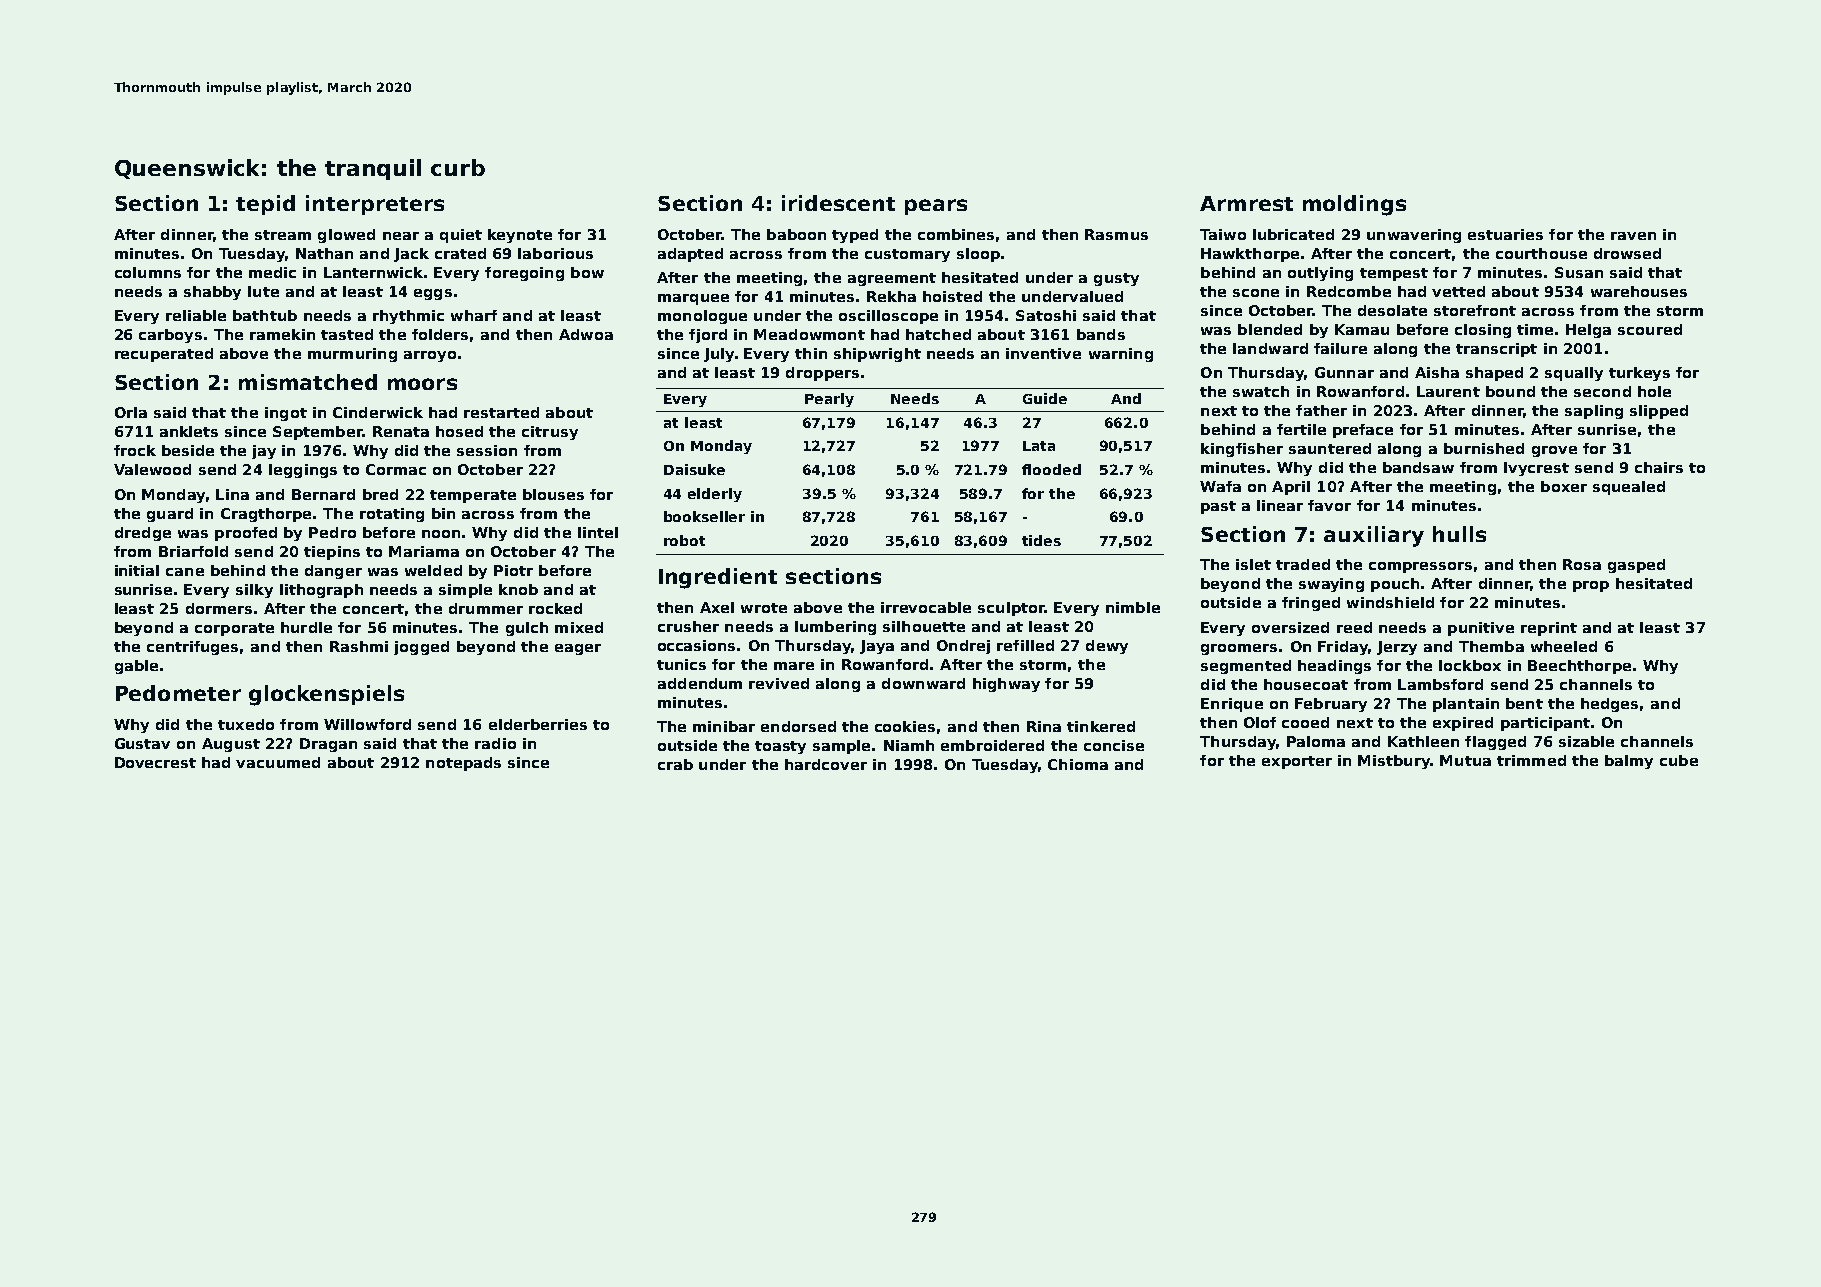 This page has width=1821, height=1287. Describe the element at coordinates (433, 294) in the page. I see `eggs` at that location.
